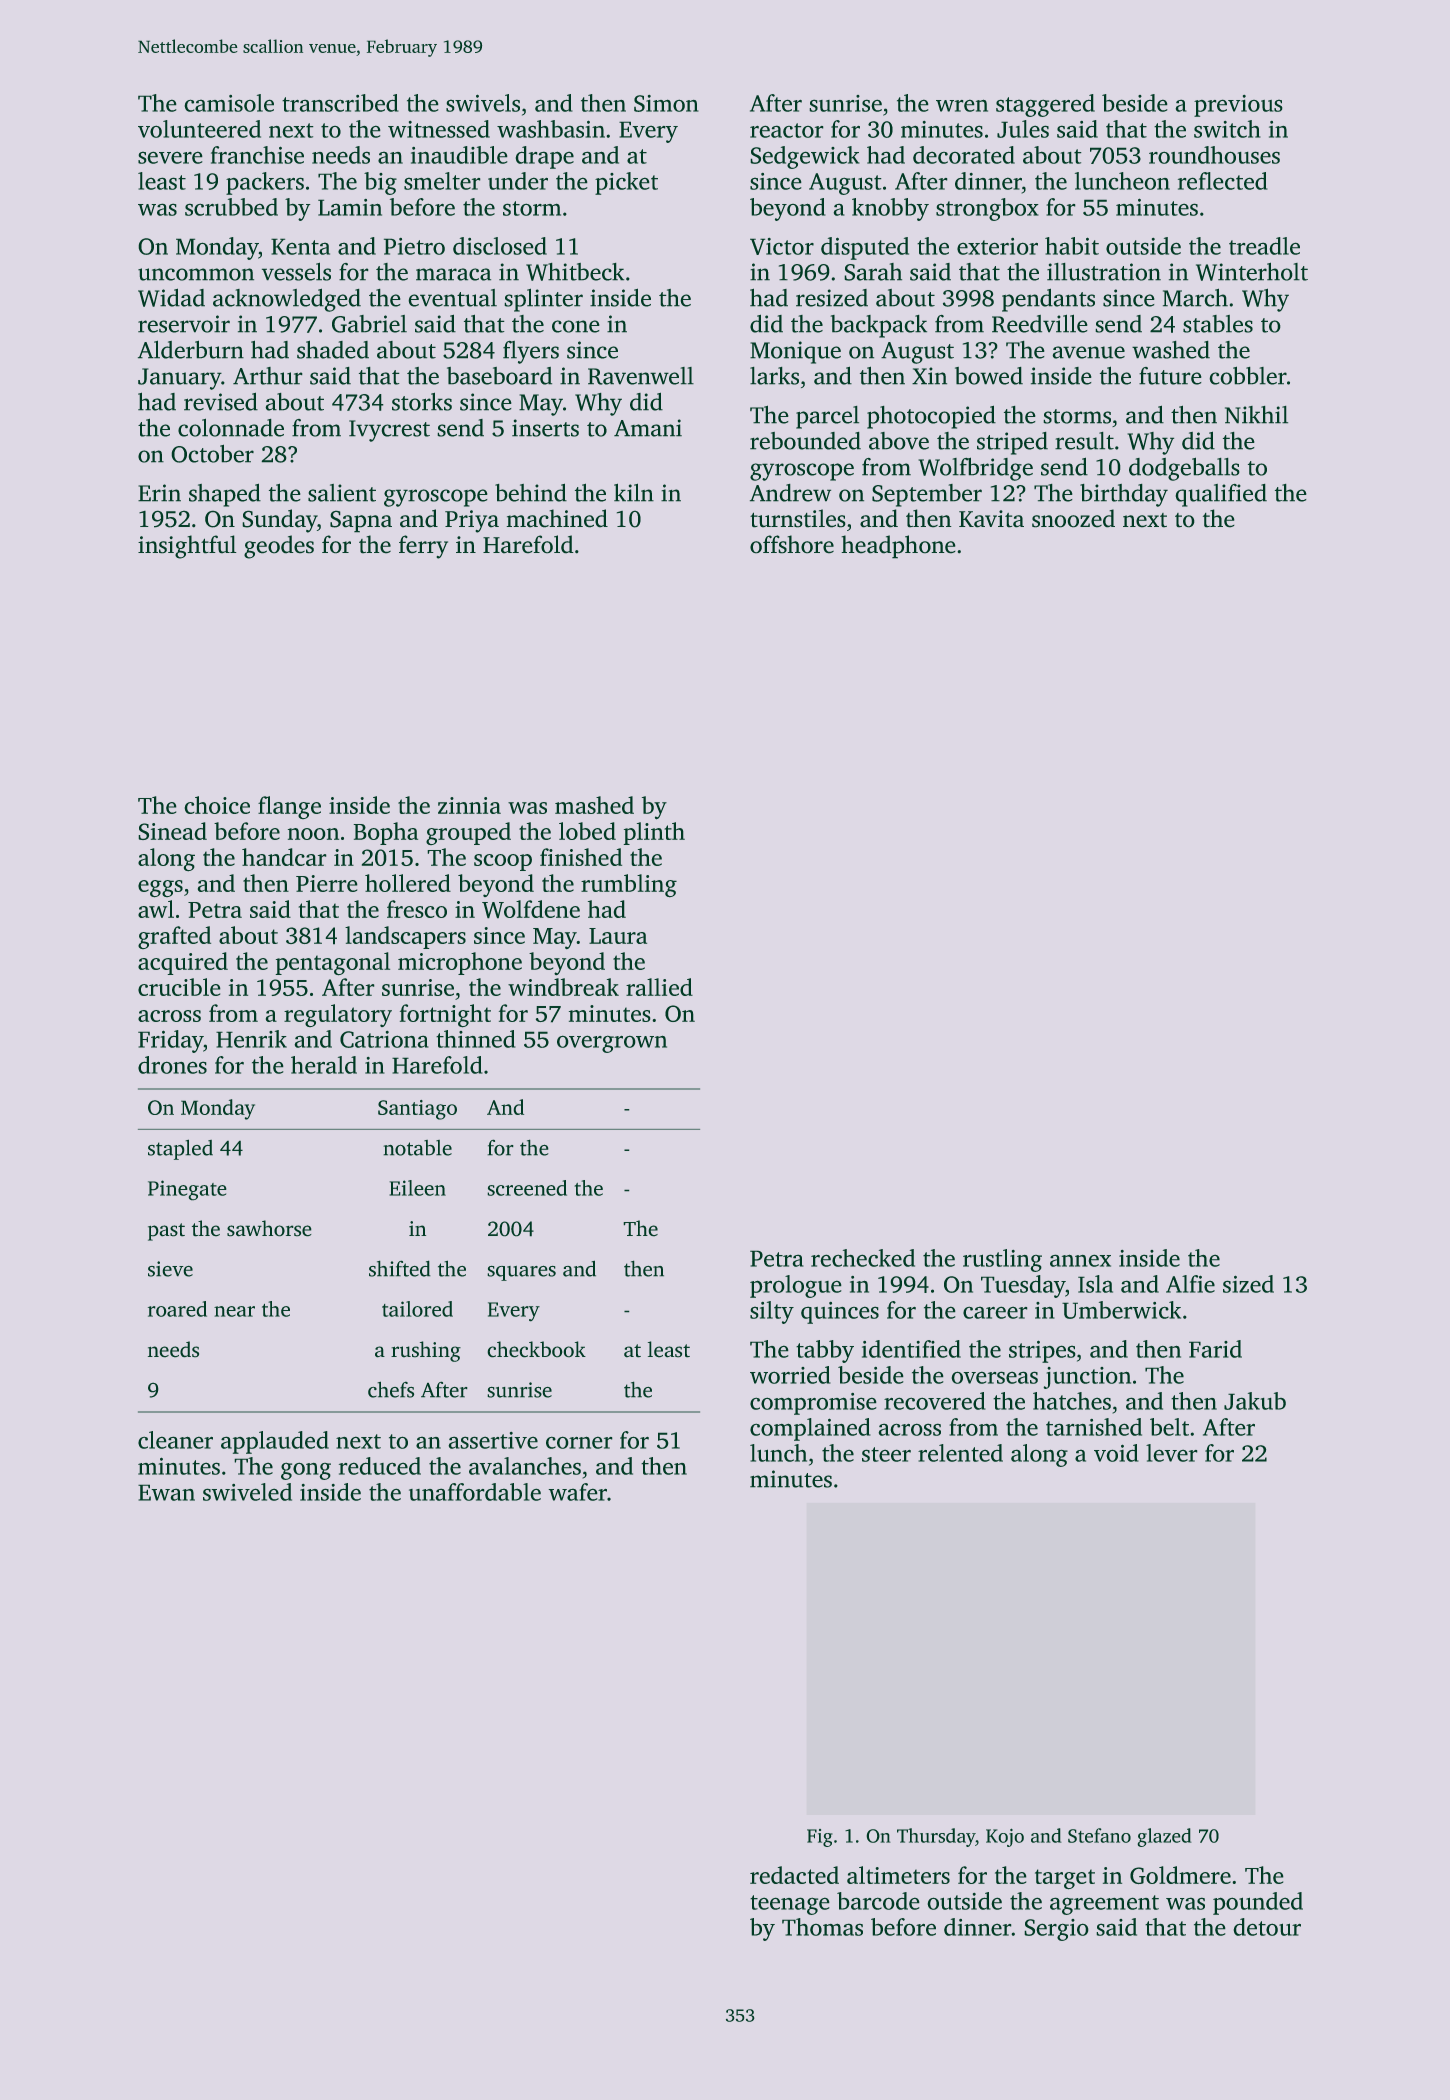 The width and height of the page is (1450, 2100). Describe the element at coordinates (340, 103) in the page. I see `transcribed` at that location.
